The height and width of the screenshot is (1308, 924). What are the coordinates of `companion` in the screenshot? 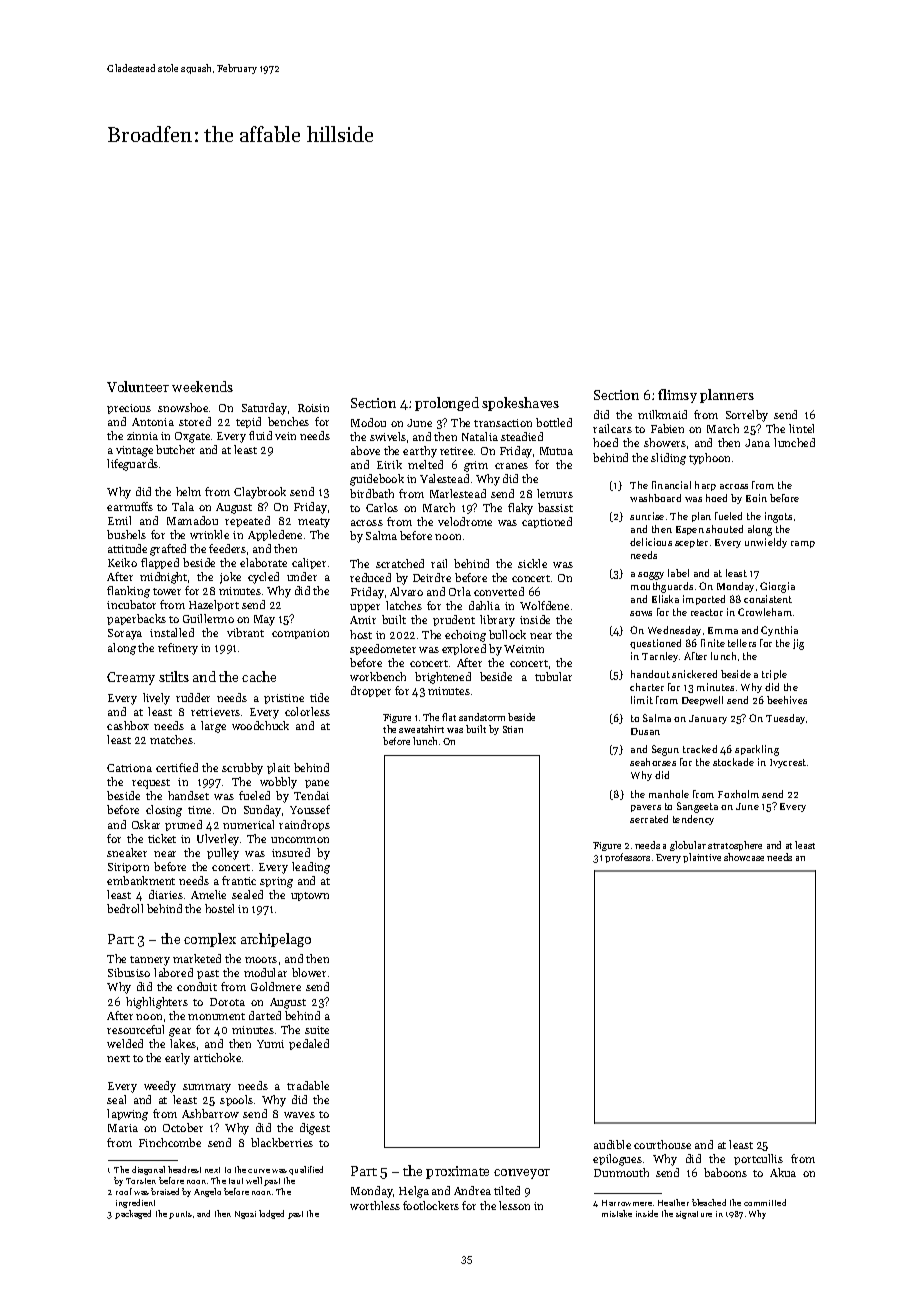 It's located at (300, 634).
